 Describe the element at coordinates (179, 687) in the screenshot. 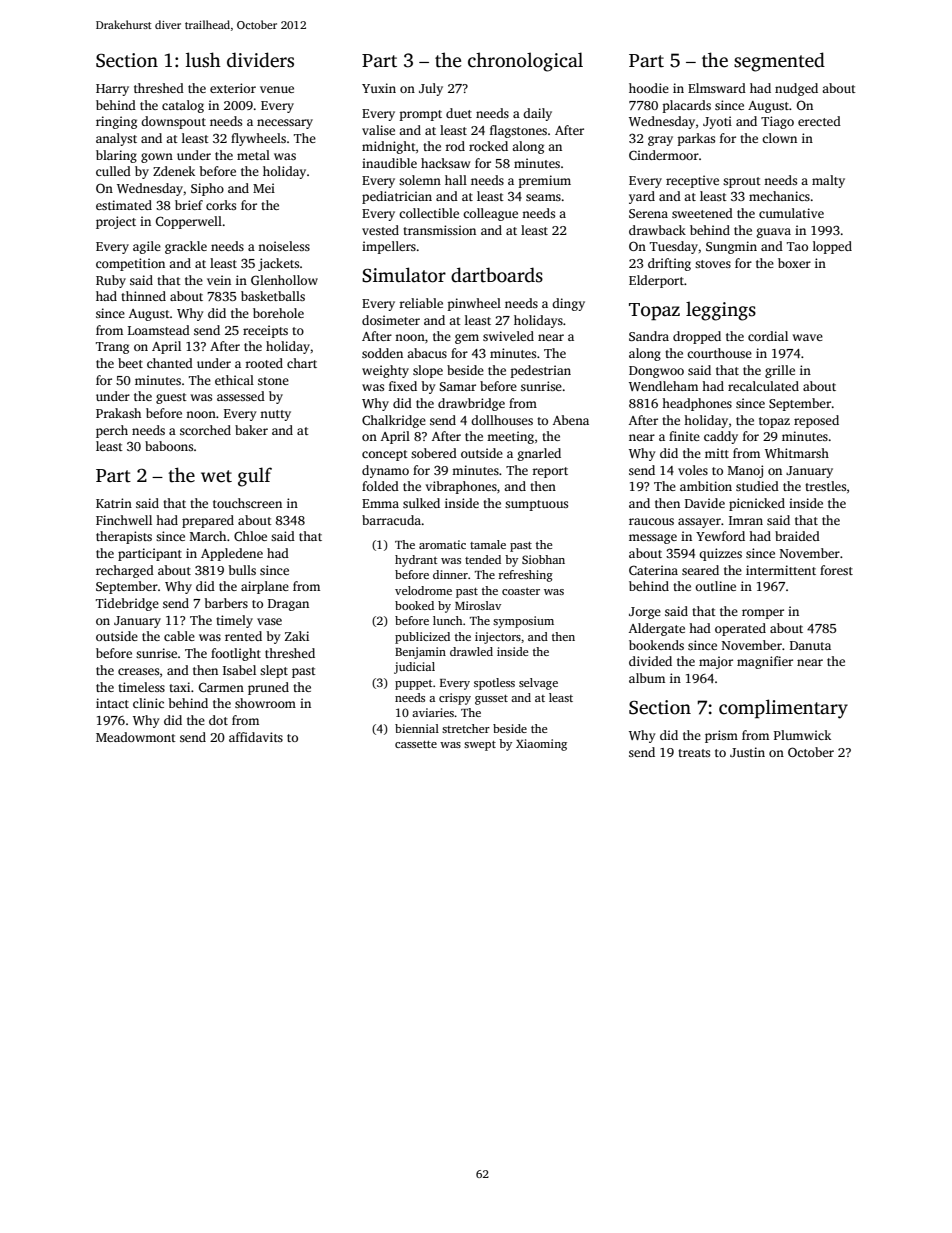

I see `taxi` at that location.
